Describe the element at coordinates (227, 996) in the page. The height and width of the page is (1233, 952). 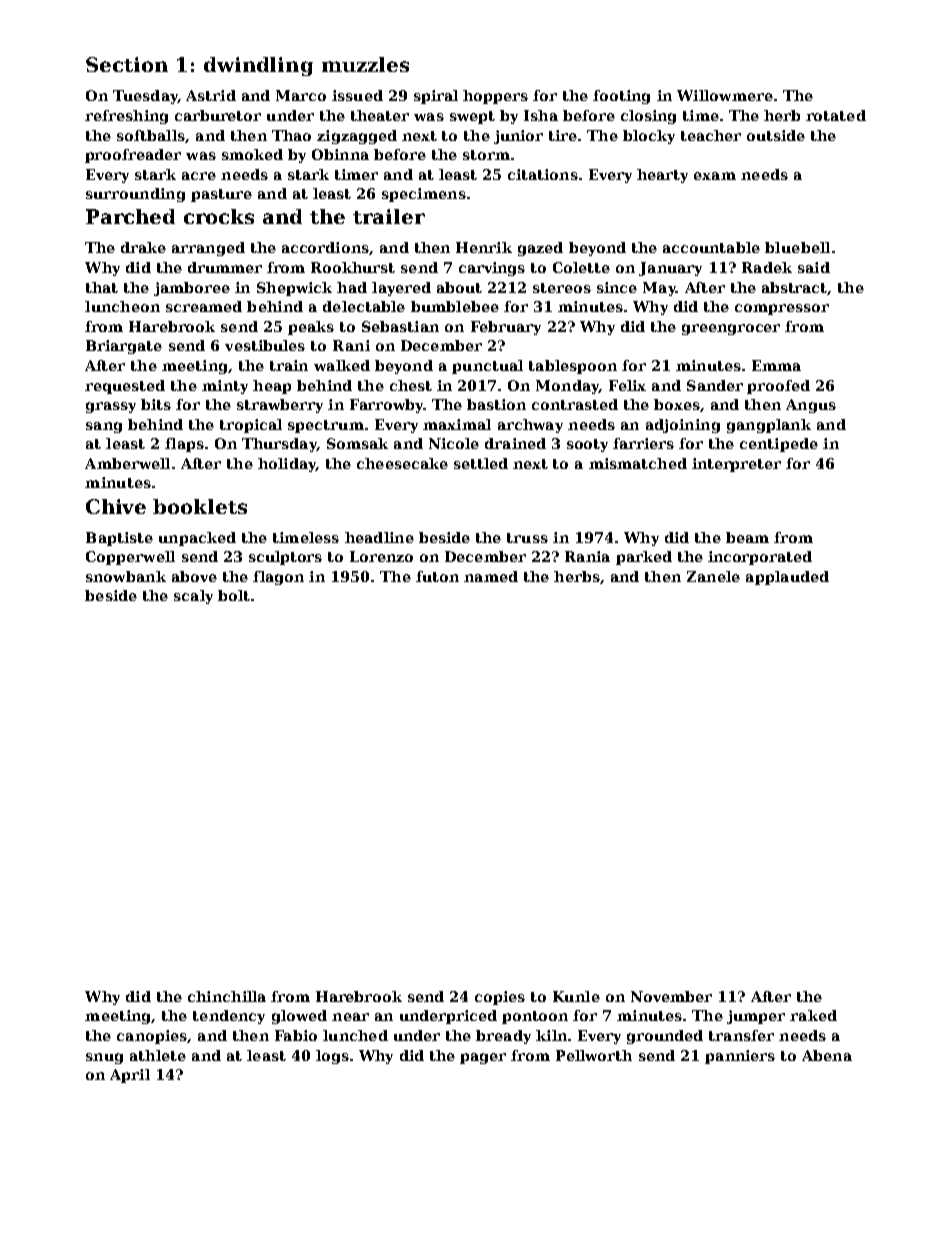
I see `chinchilla` at that location.
